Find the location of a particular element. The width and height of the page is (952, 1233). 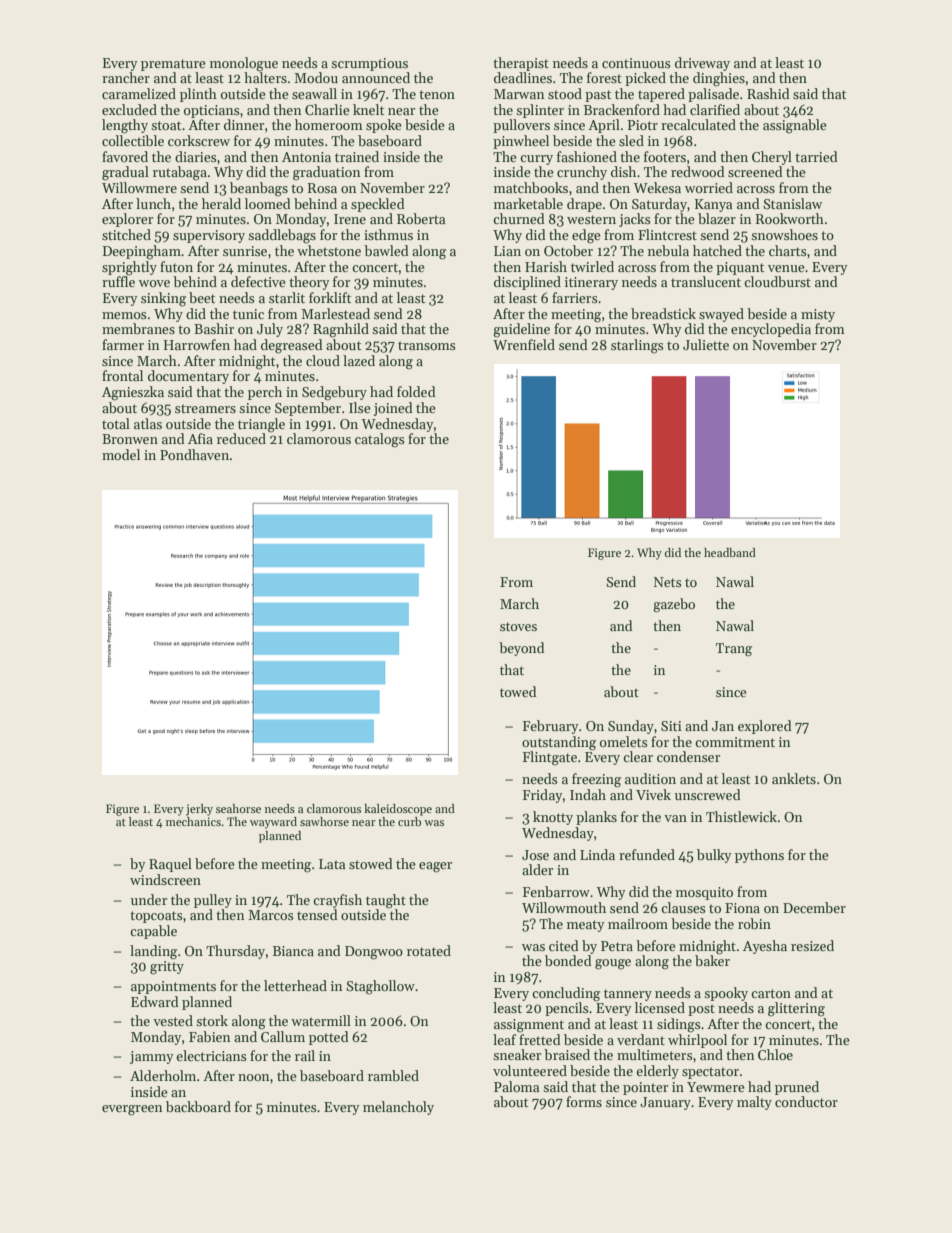

stoves is located at coordinates (518, 626).
